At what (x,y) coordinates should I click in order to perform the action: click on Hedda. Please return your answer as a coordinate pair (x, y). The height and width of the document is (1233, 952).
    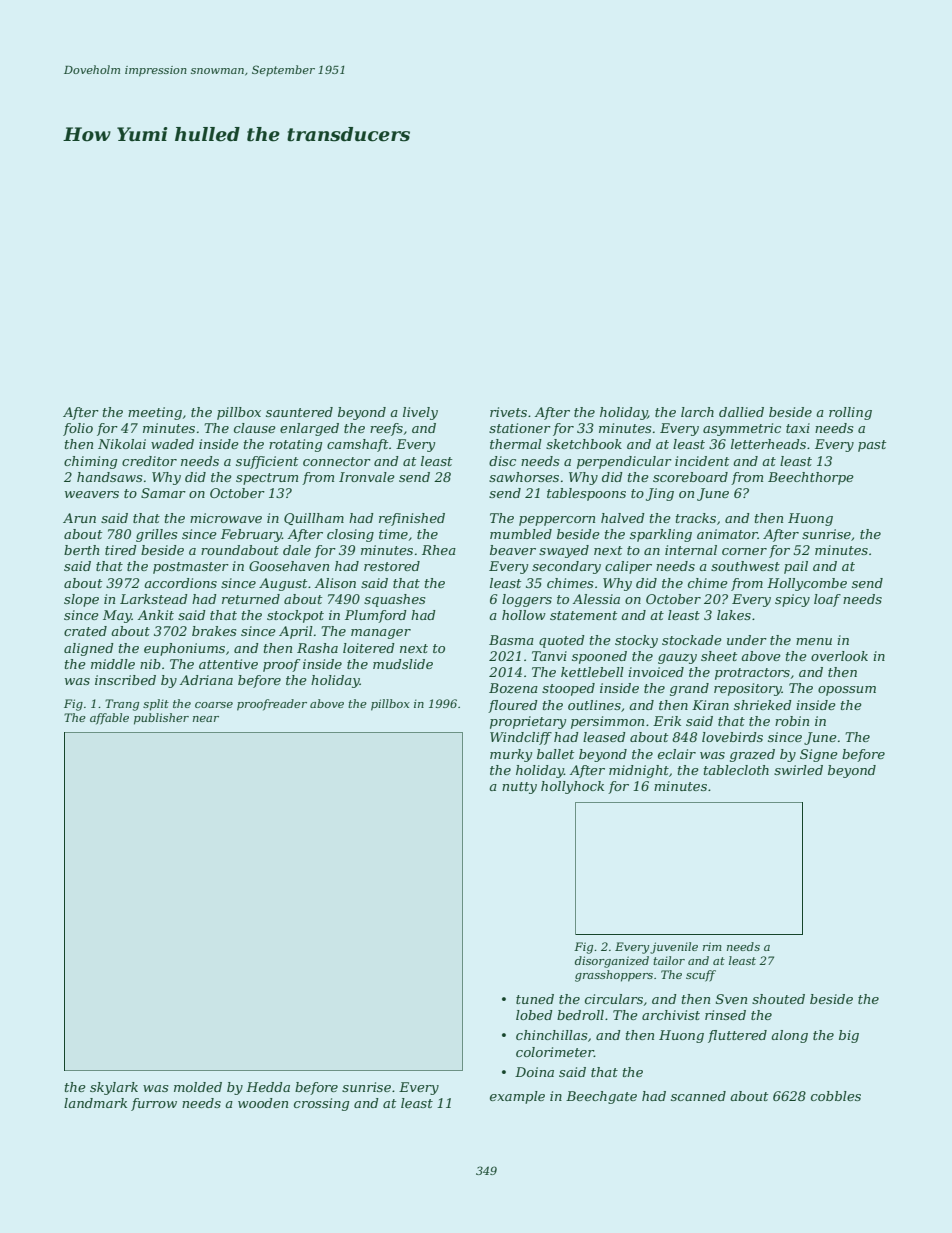
    Looking at the image, I should click on (268, 1087).
